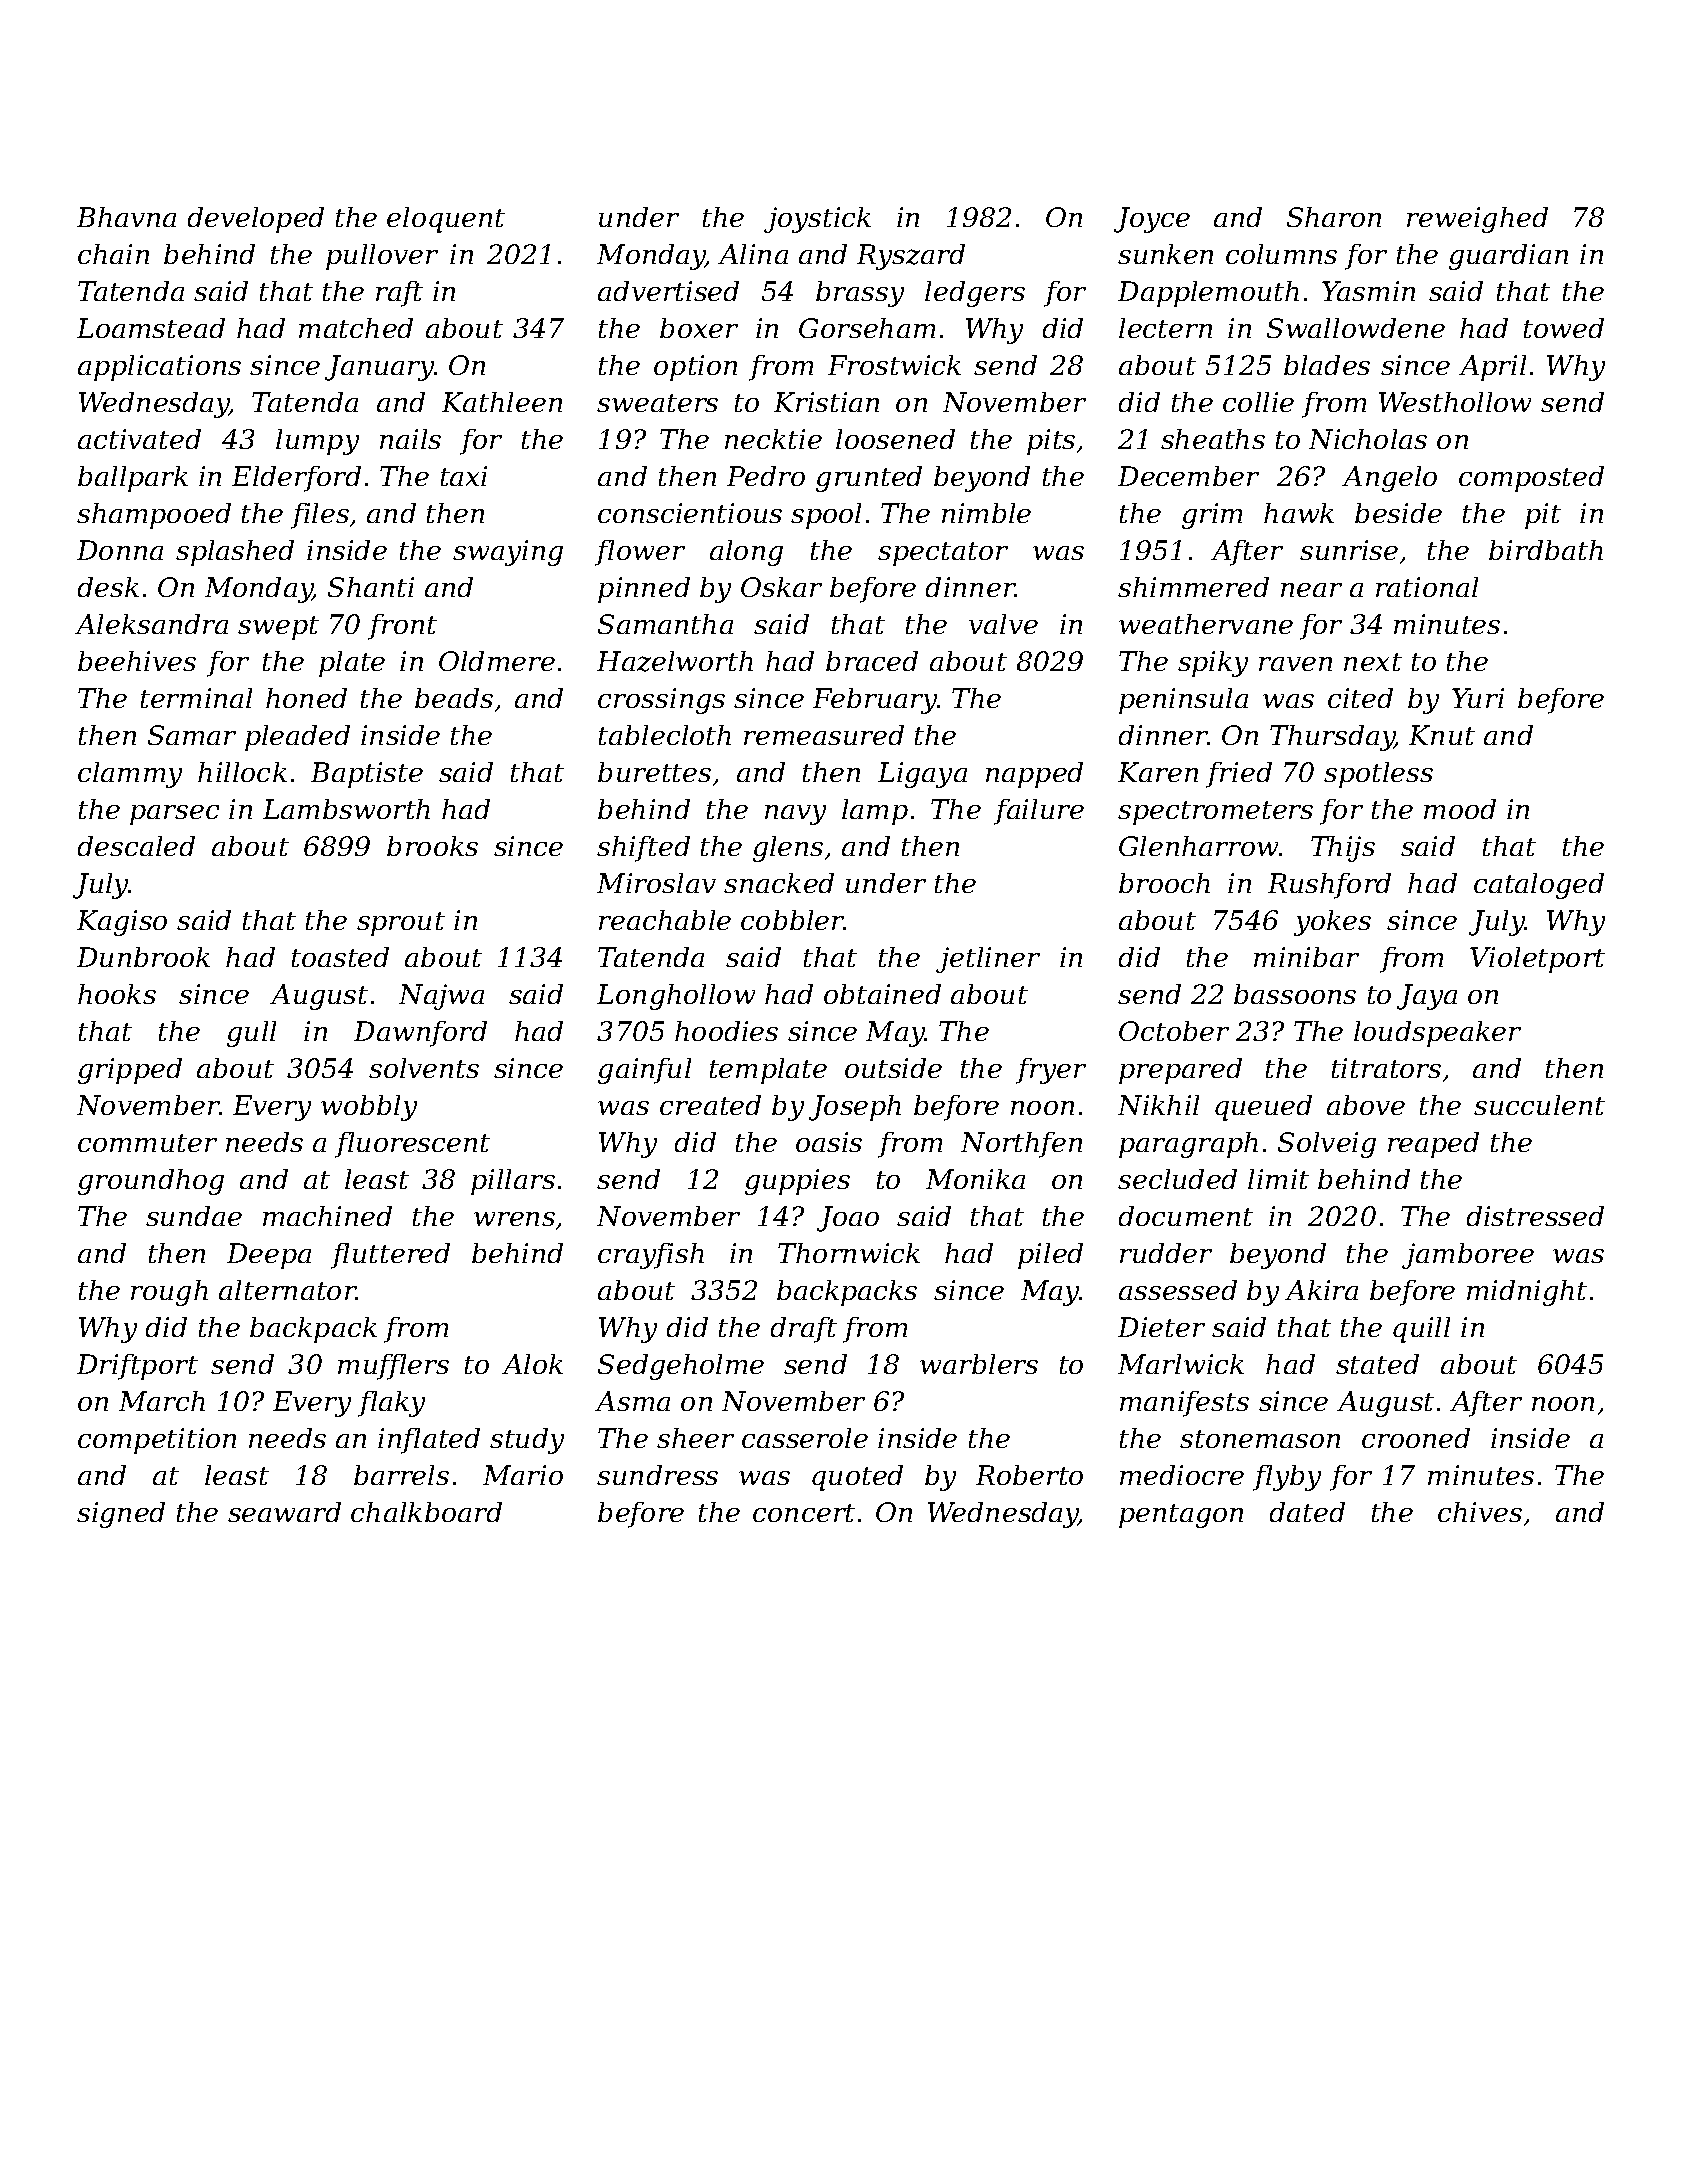  Describe the element at coordinates (979, 1364) in the image. I see `warblers` at that location.
